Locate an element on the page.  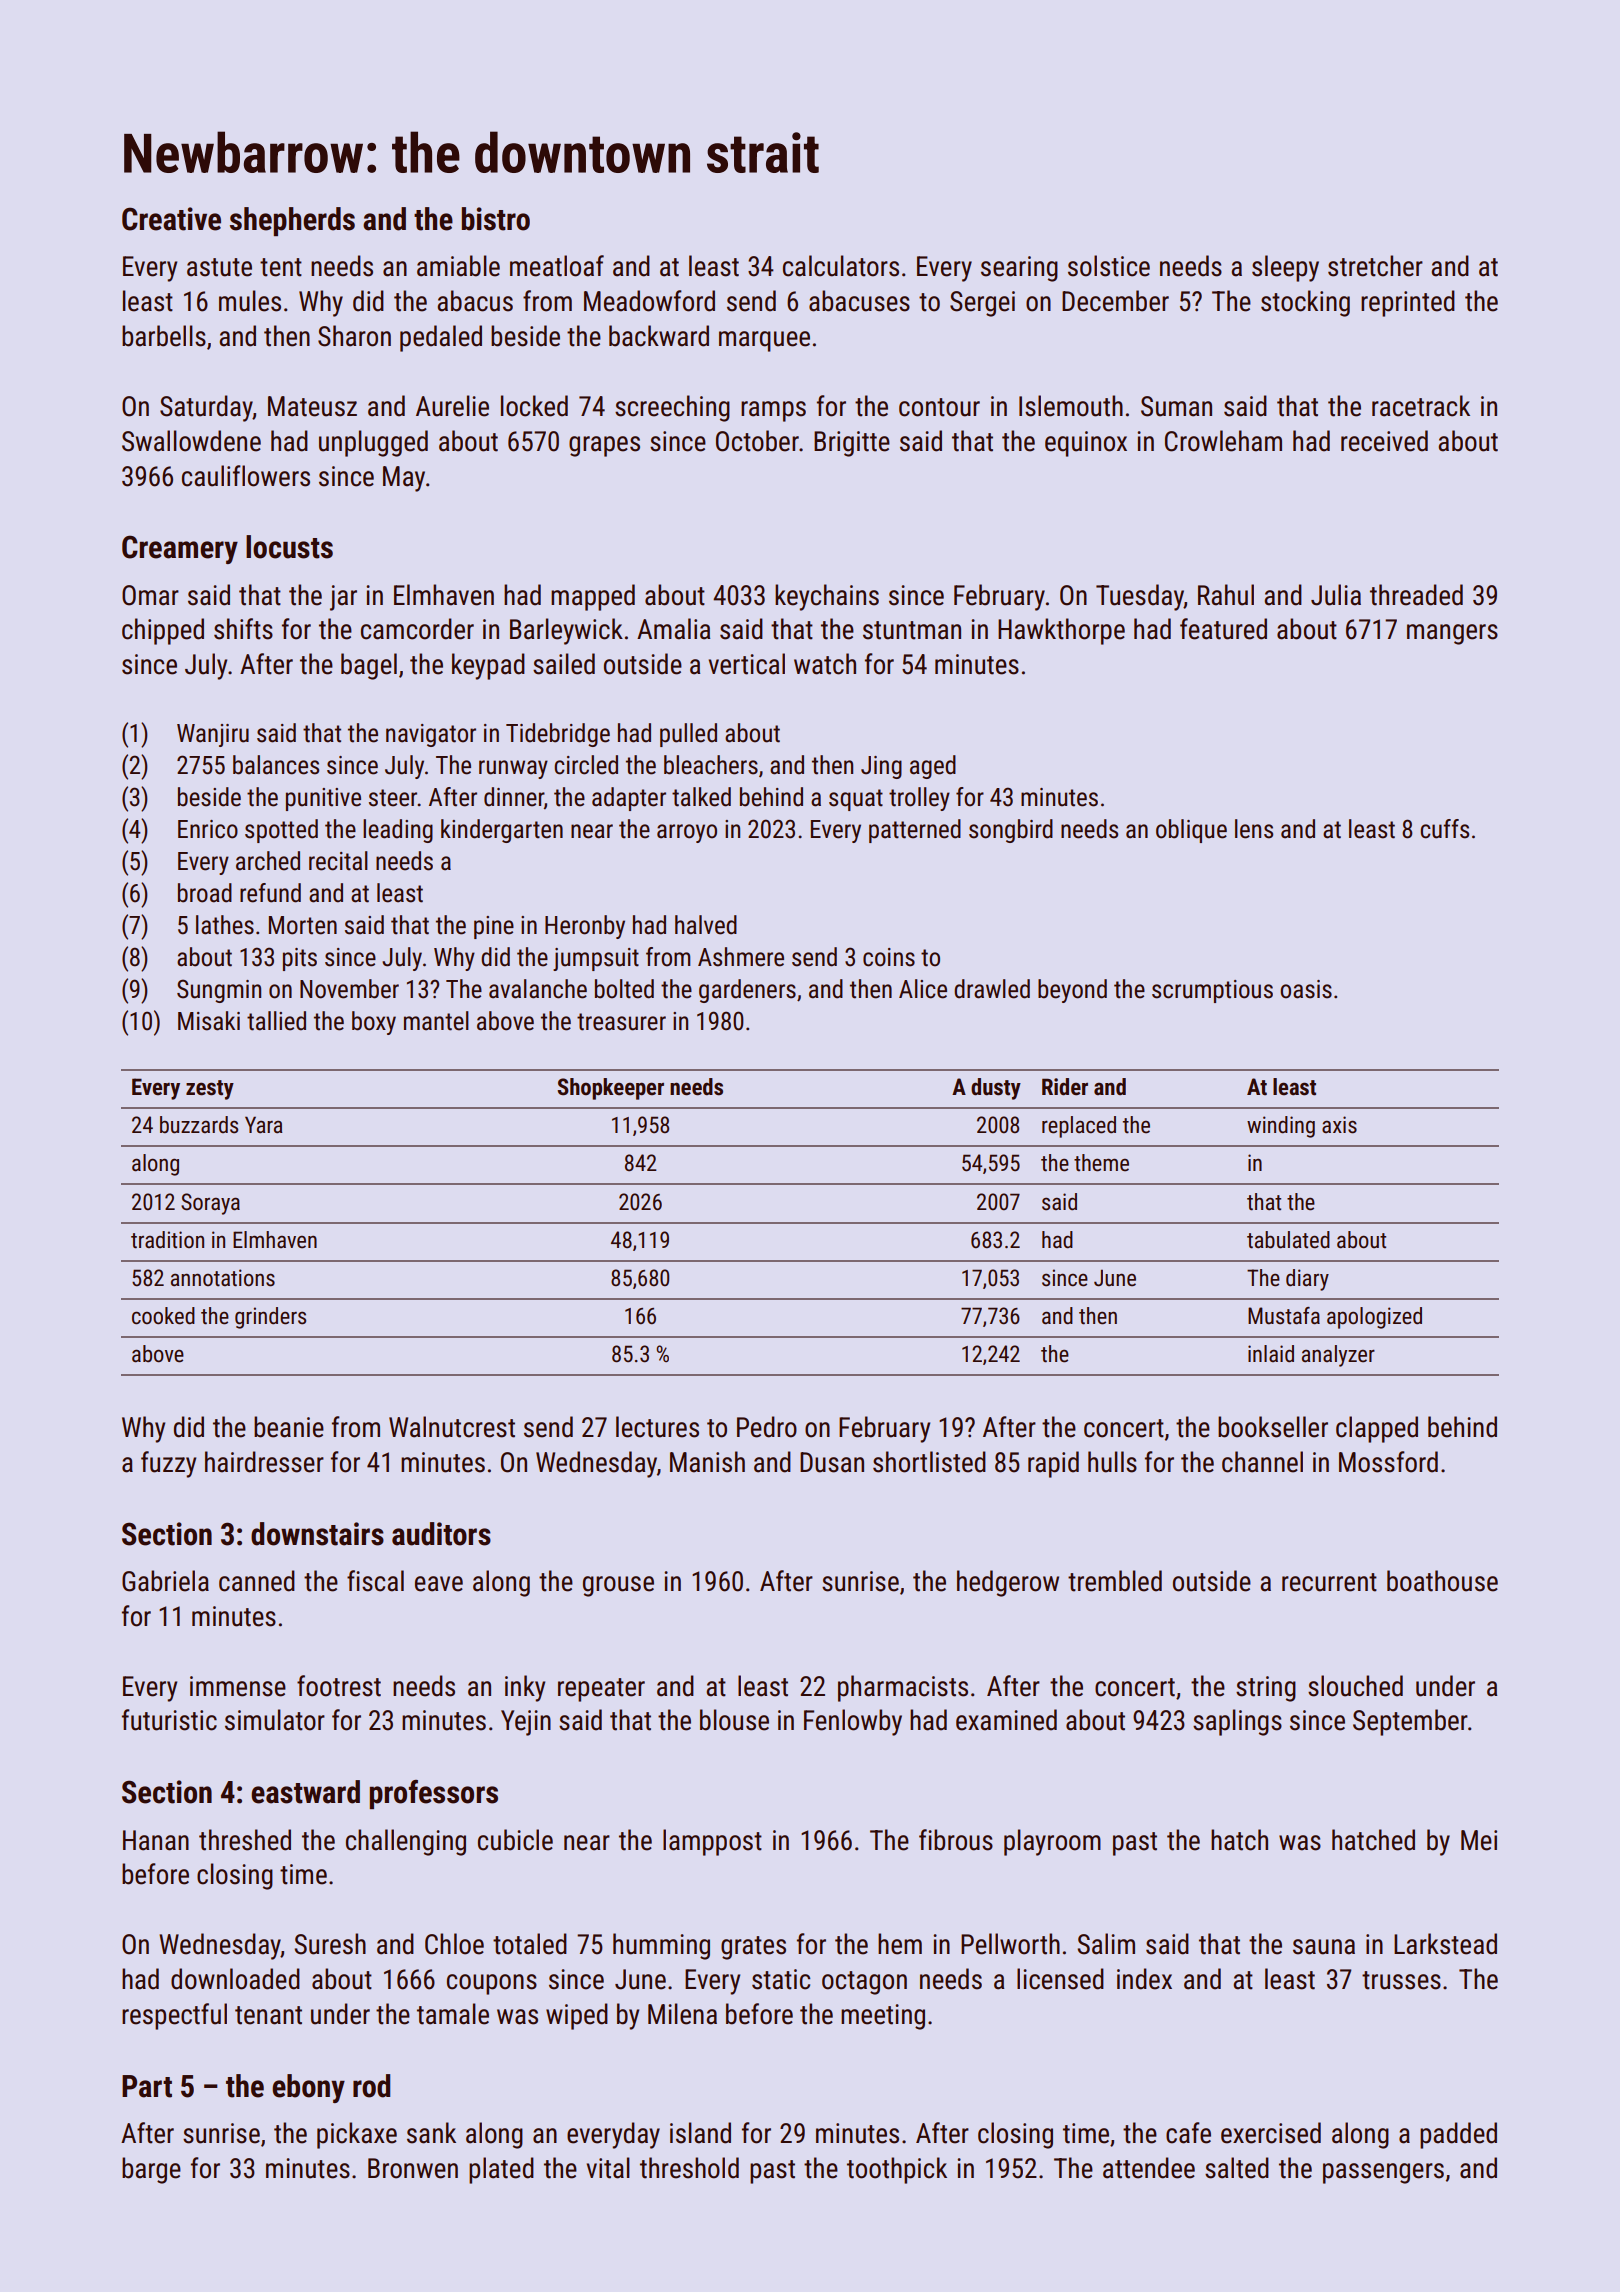
toothpick is located at coordinates (897, 2170).
